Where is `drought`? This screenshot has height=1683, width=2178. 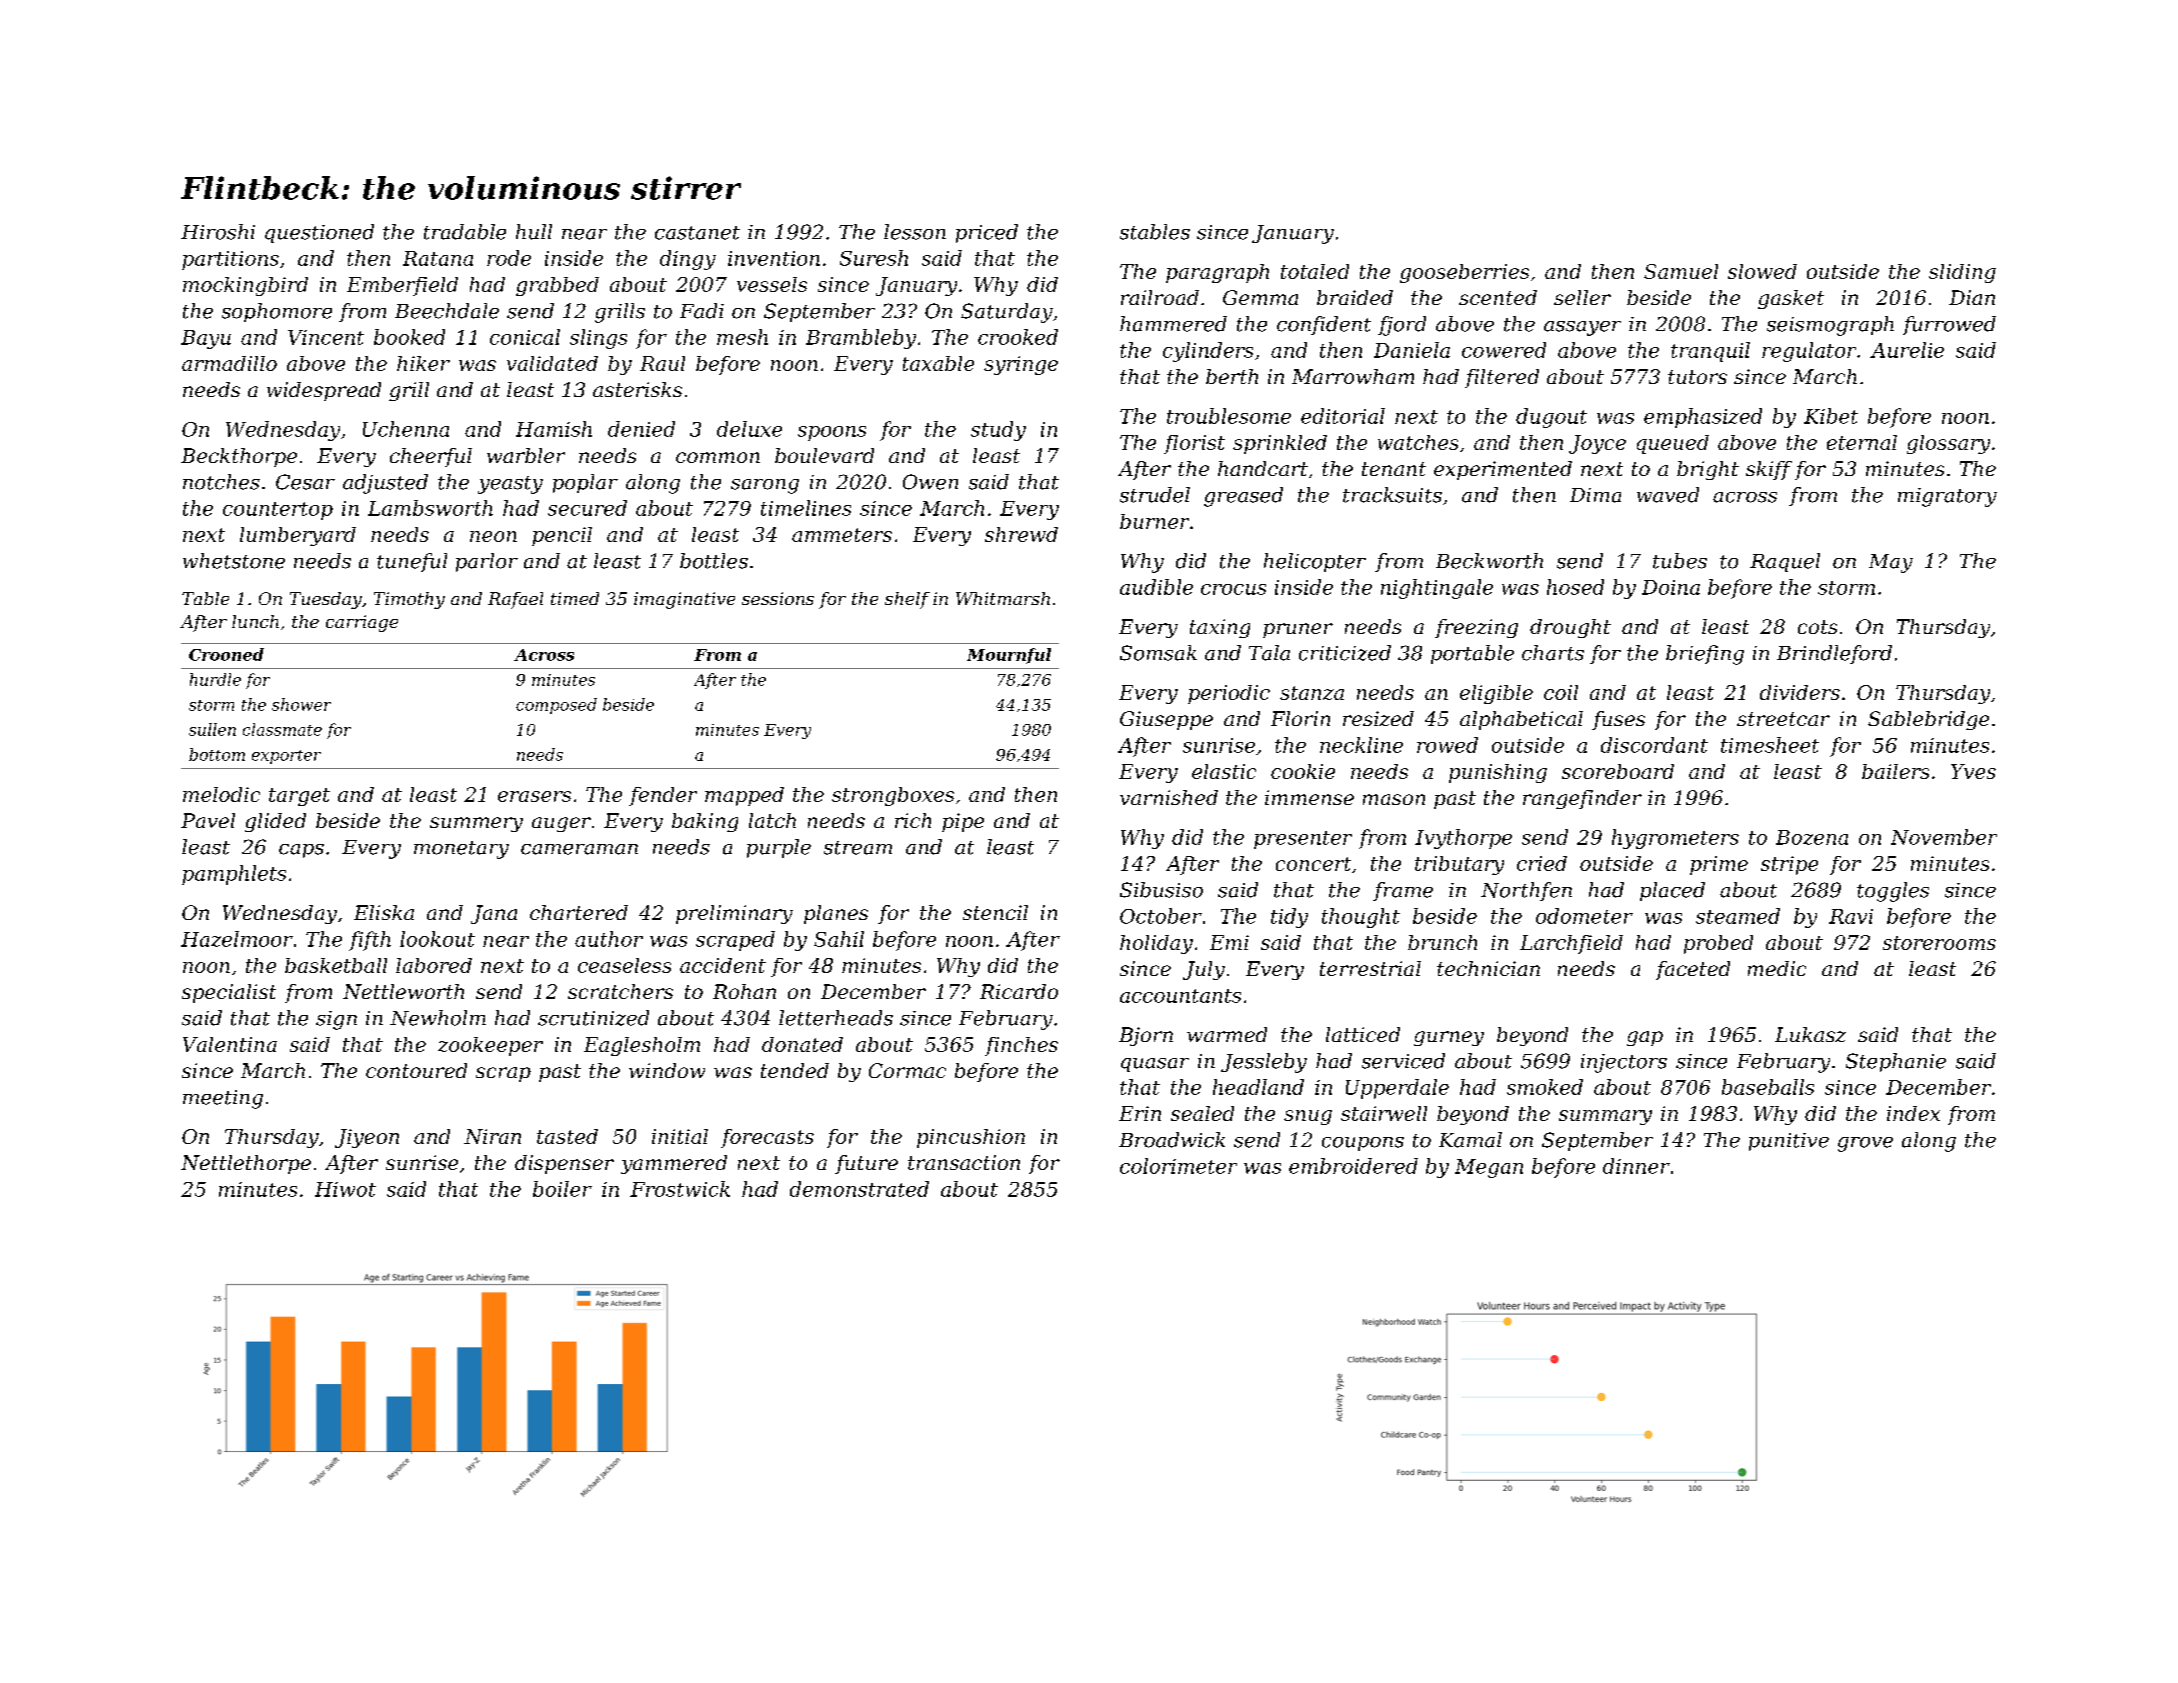
drought is located at coordinates (1570, 628).
